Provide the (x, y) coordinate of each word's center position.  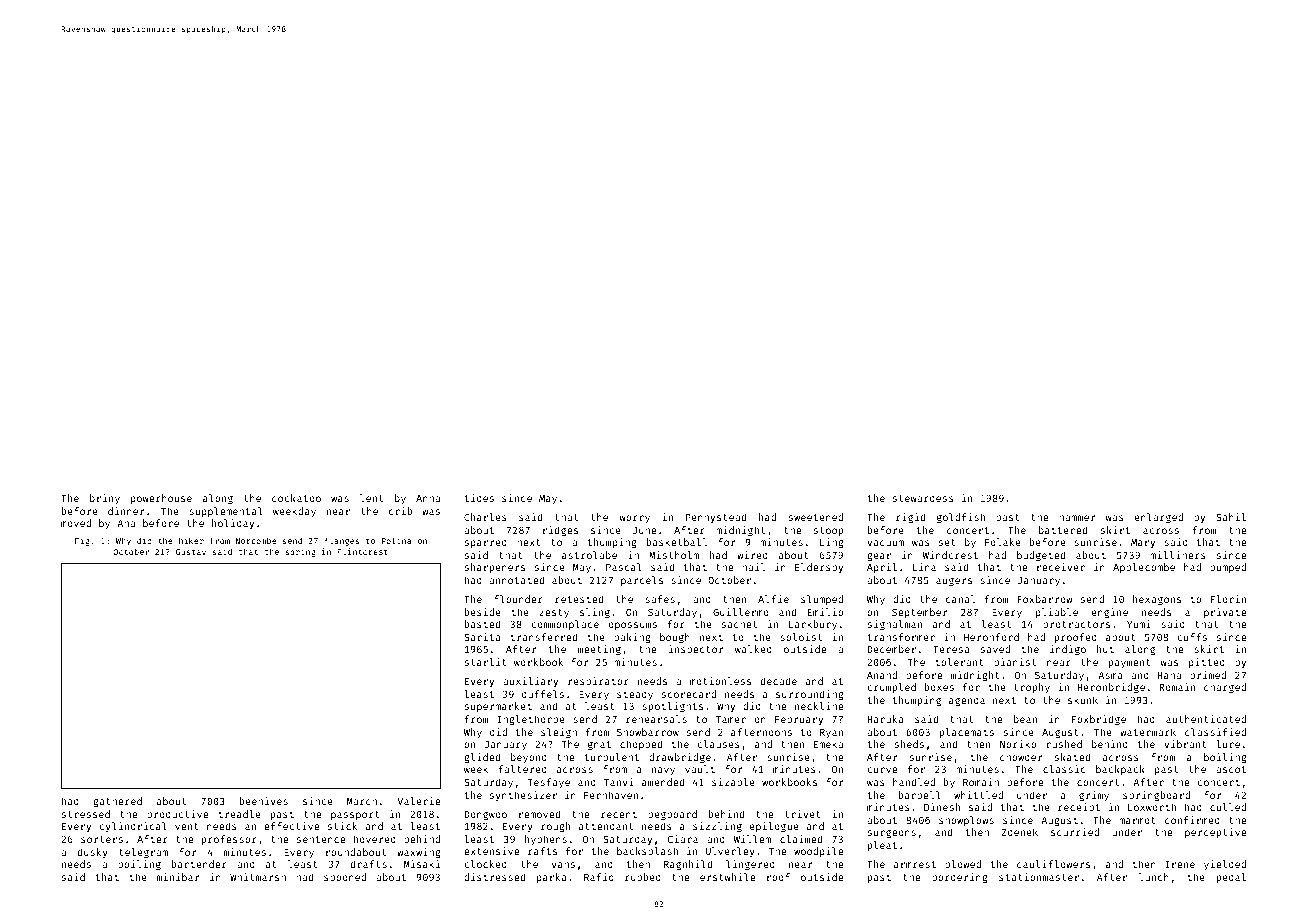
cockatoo (296, 498)
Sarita (482, 637)
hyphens (546, 840)
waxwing (419, 853)
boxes (939, 687)
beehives (264, 801)
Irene (1180, 864)
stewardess (923, 498)
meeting (599, 650)
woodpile (818, 852)
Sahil (1231, 517)
